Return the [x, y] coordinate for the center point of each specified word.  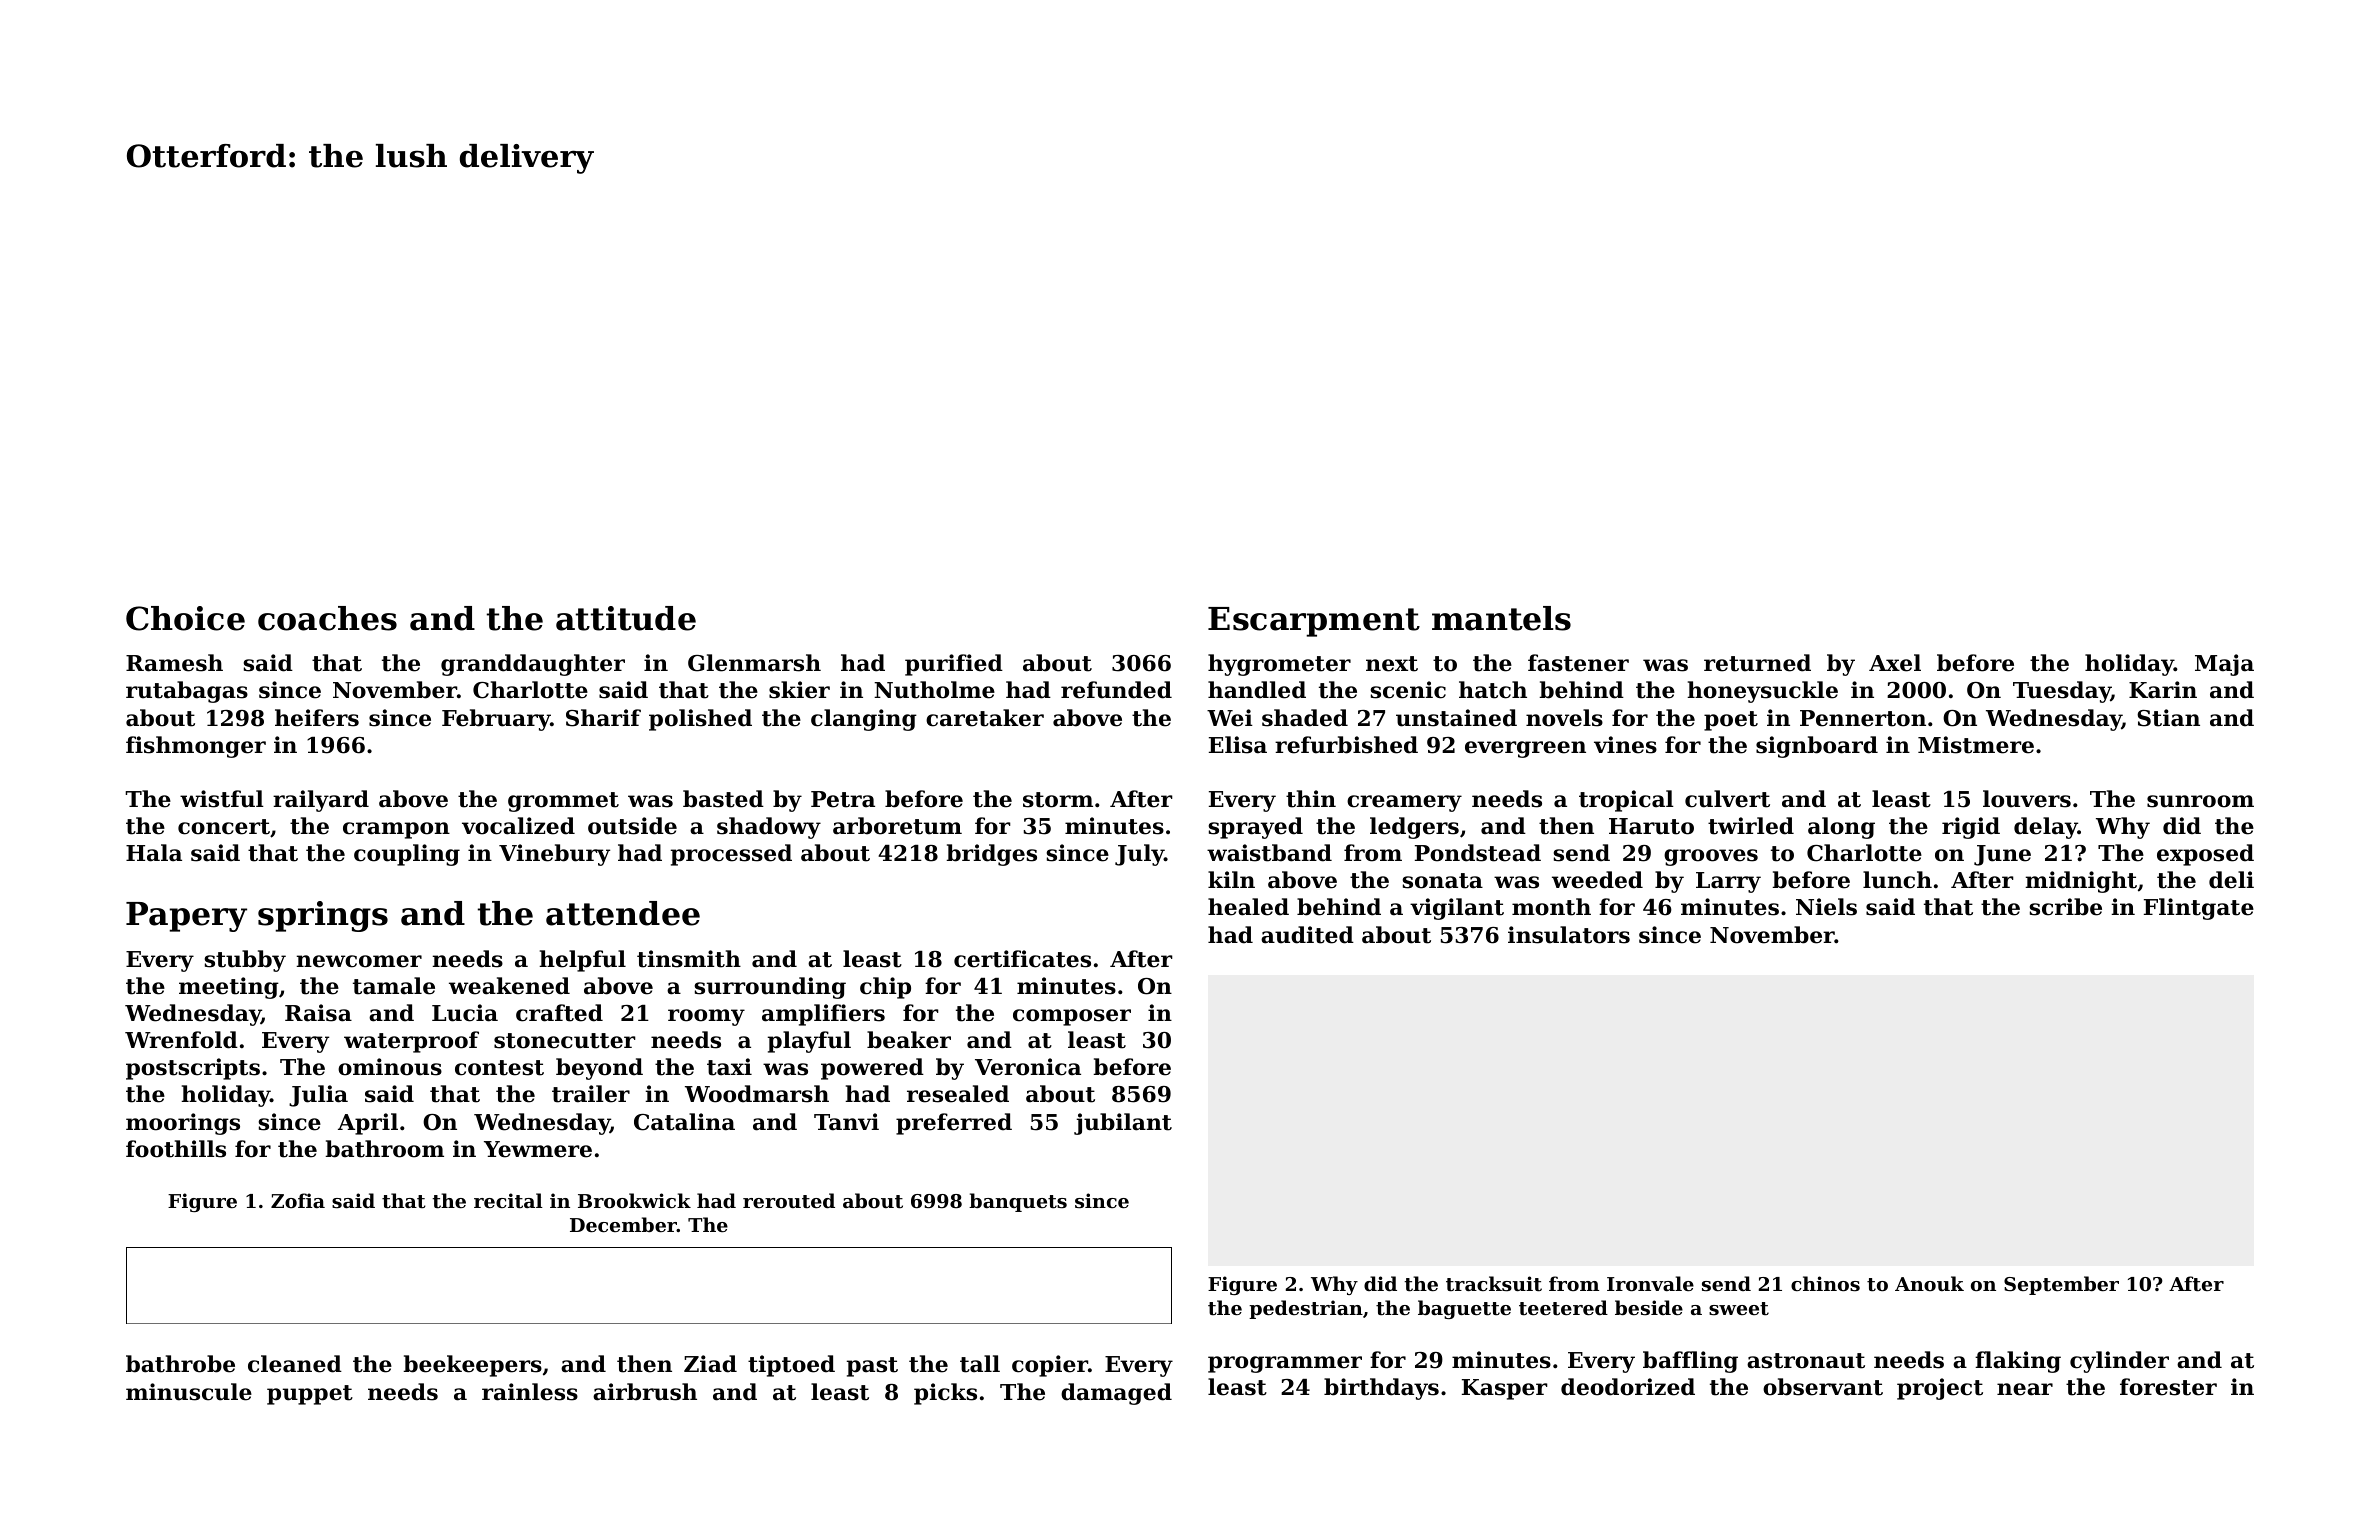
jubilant [1123, 1124]
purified [954, 665]
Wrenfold [181, 1040]
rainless [530, 1392]
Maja [2224, 665]
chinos [1825, 1283]
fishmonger [196, 747]
